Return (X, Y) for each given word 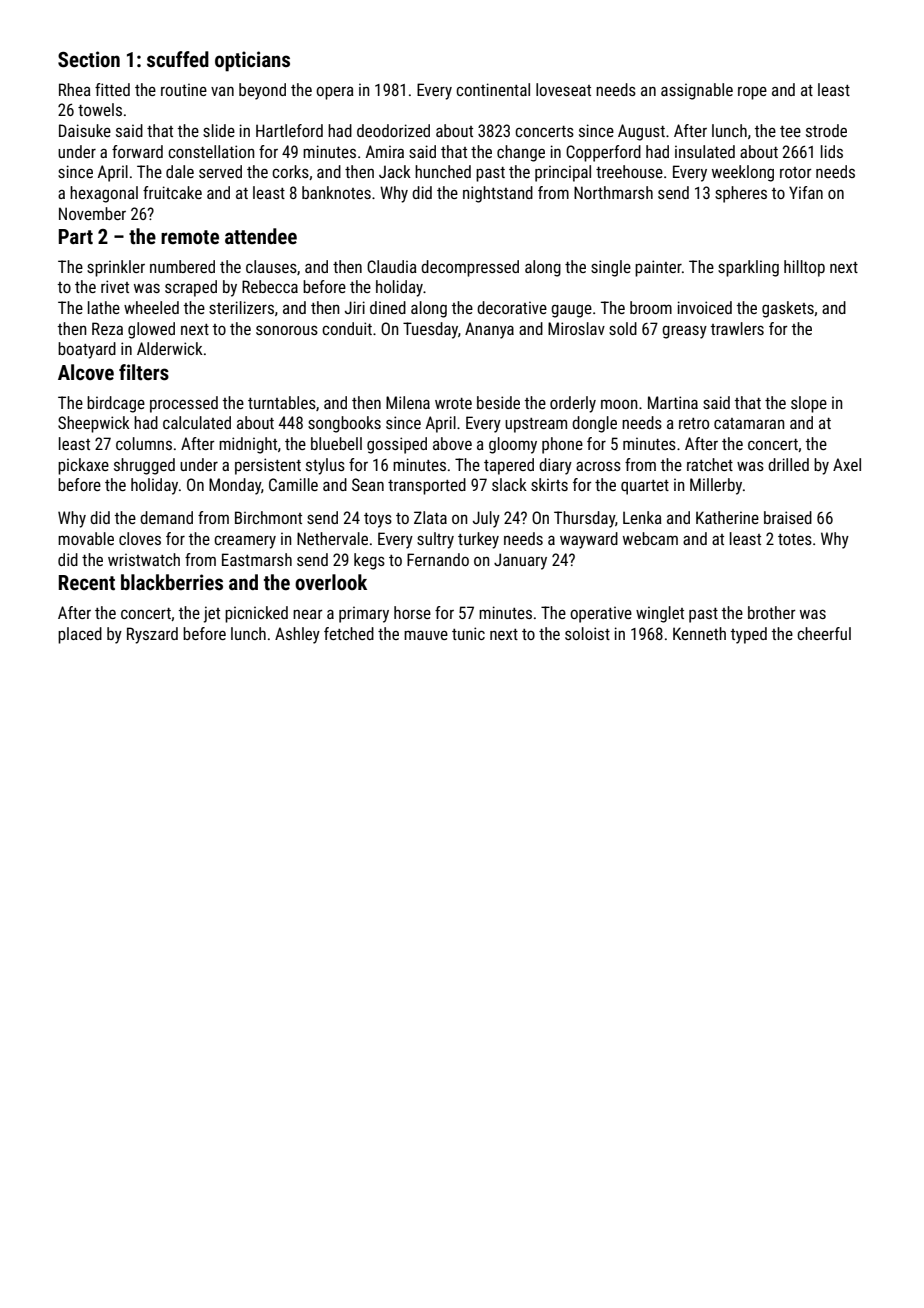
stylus (325, 466)
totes (795, 539)
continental (493, 89)
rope (752, 93)
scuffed (178, 59)
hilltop (804, 268)
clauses (271, 266)
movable (86, 538)
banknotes (336, 192)
